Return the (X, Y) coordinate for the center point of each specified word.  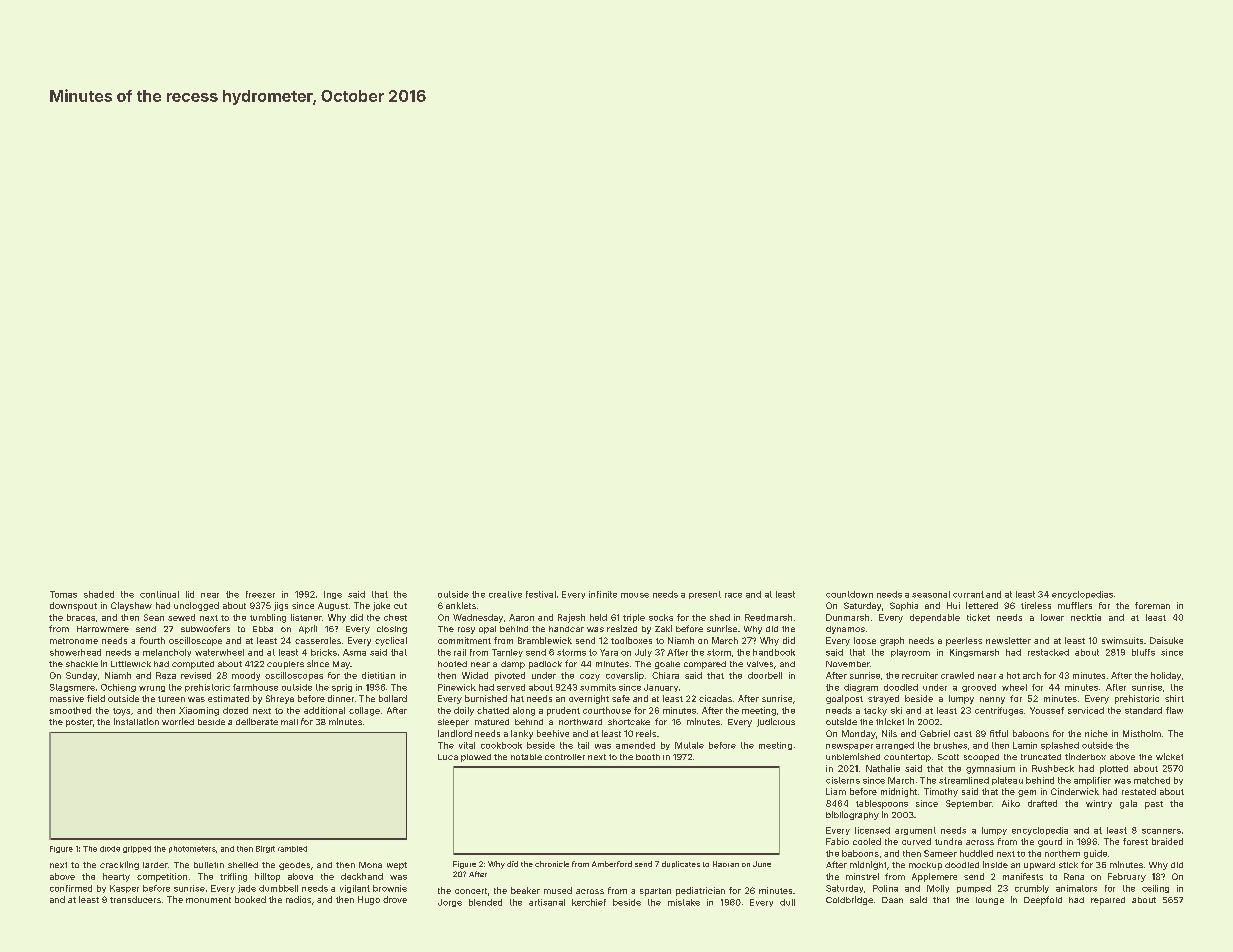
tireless (1036, 605)
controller (565, 757)
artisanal (547, 902)
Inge (333, 595)
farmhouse (255, 687)
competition (162, 877)
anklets (461, 605)
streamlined (964, 780)
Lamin (1025, 745)
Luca (448, 757)
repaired (1108, 901)
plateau (1007, 781)
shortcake (629, 722)
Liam (836, 791)
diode (110, 849)
